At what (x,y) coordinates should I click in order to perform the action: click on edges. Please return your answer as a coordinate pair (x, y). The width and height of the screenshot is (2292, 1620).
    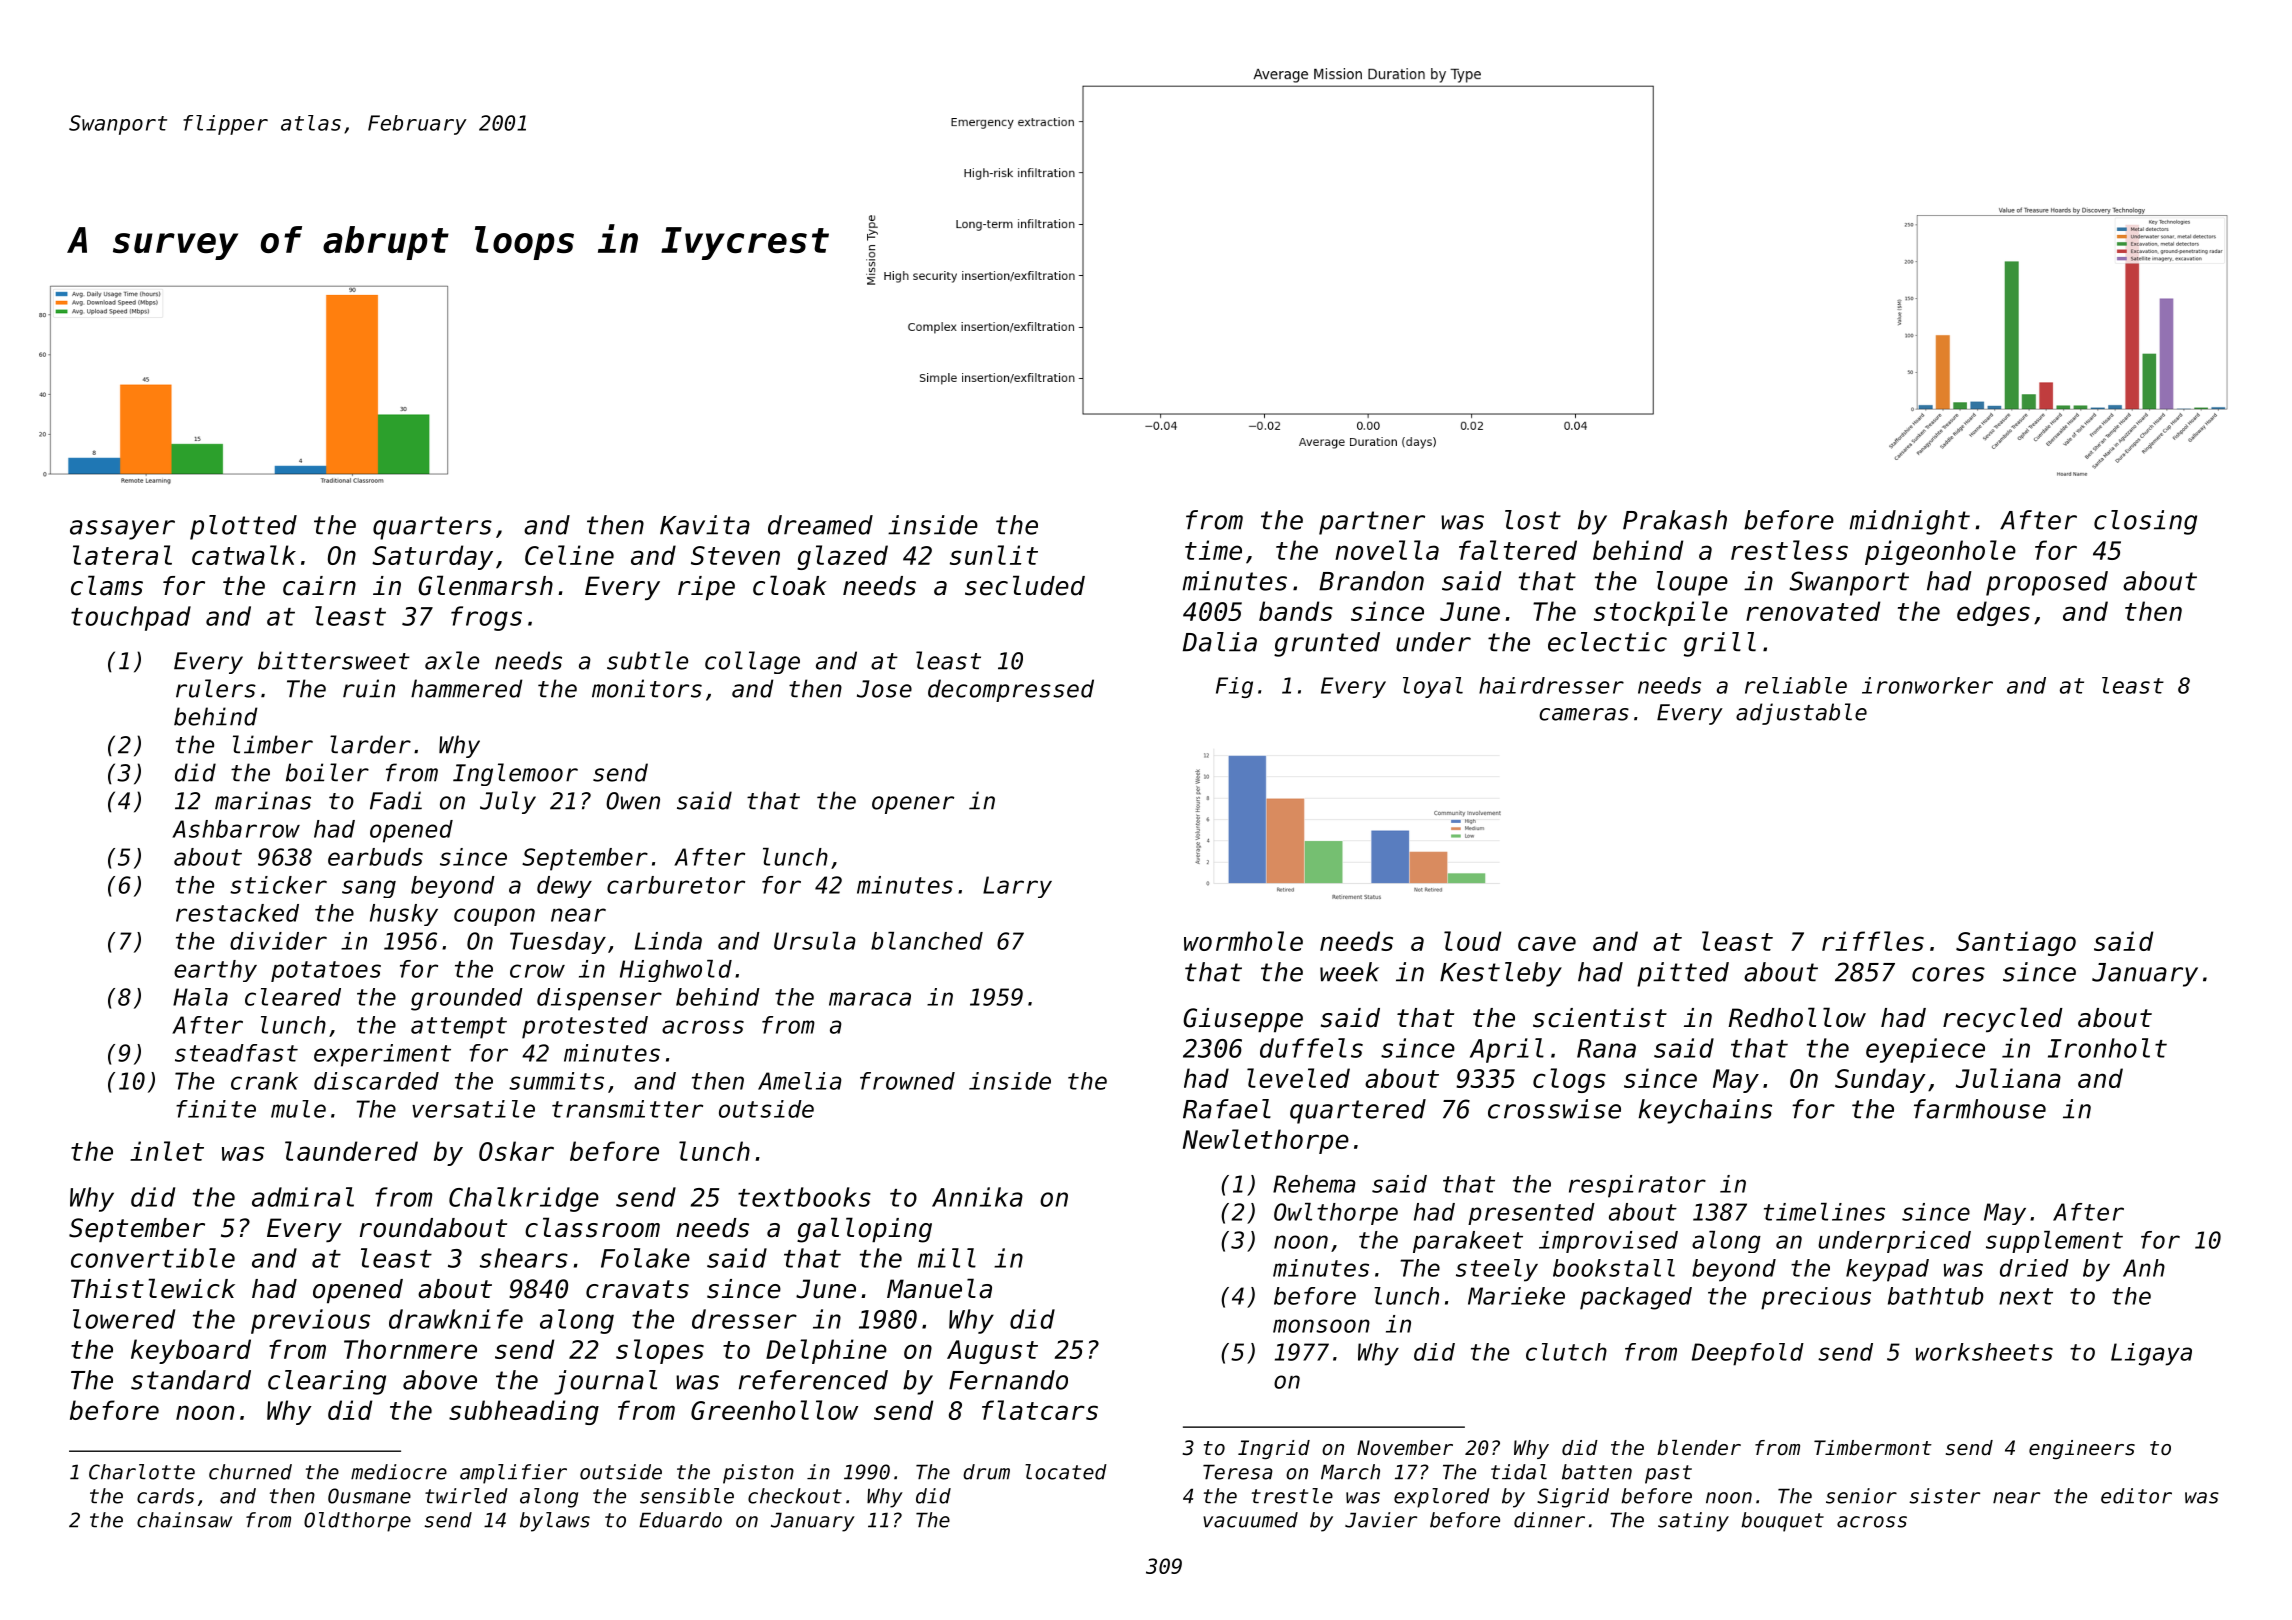
    Looking at the image, I should click on (1993, 613).
